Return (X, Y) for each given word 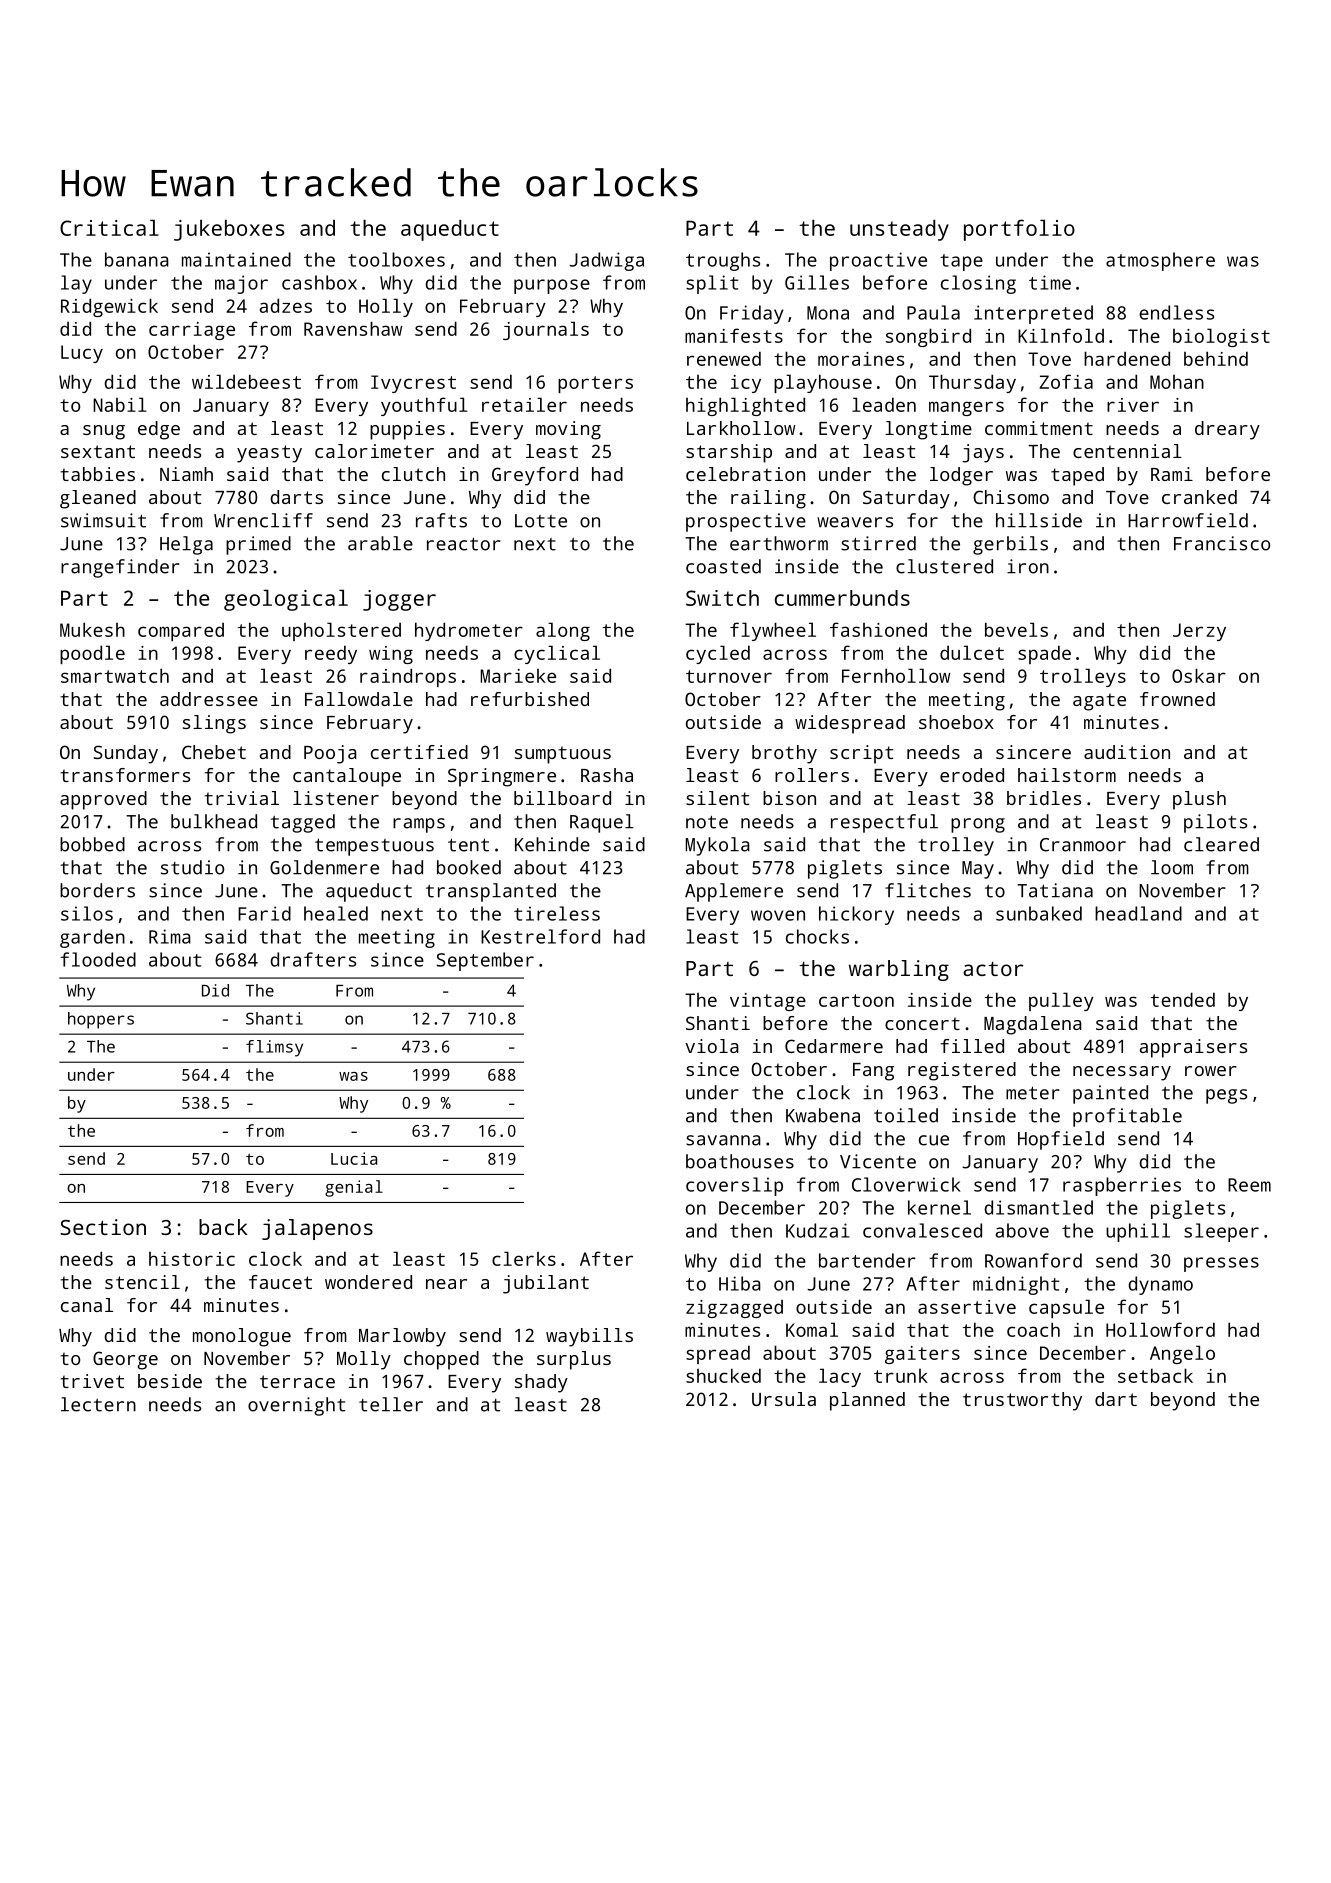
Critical (109, 228)
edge (159, 430)
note (707, 822)
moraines (861, 359)
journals (546, 330)
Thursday (972, 383)
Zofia (1066, 381)
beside (170, 1381)
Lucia (354, 1158)
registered (962, 1071)
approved (103, 800)
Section (103, 1227)
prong (978, 825)
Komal (812, 1329)
